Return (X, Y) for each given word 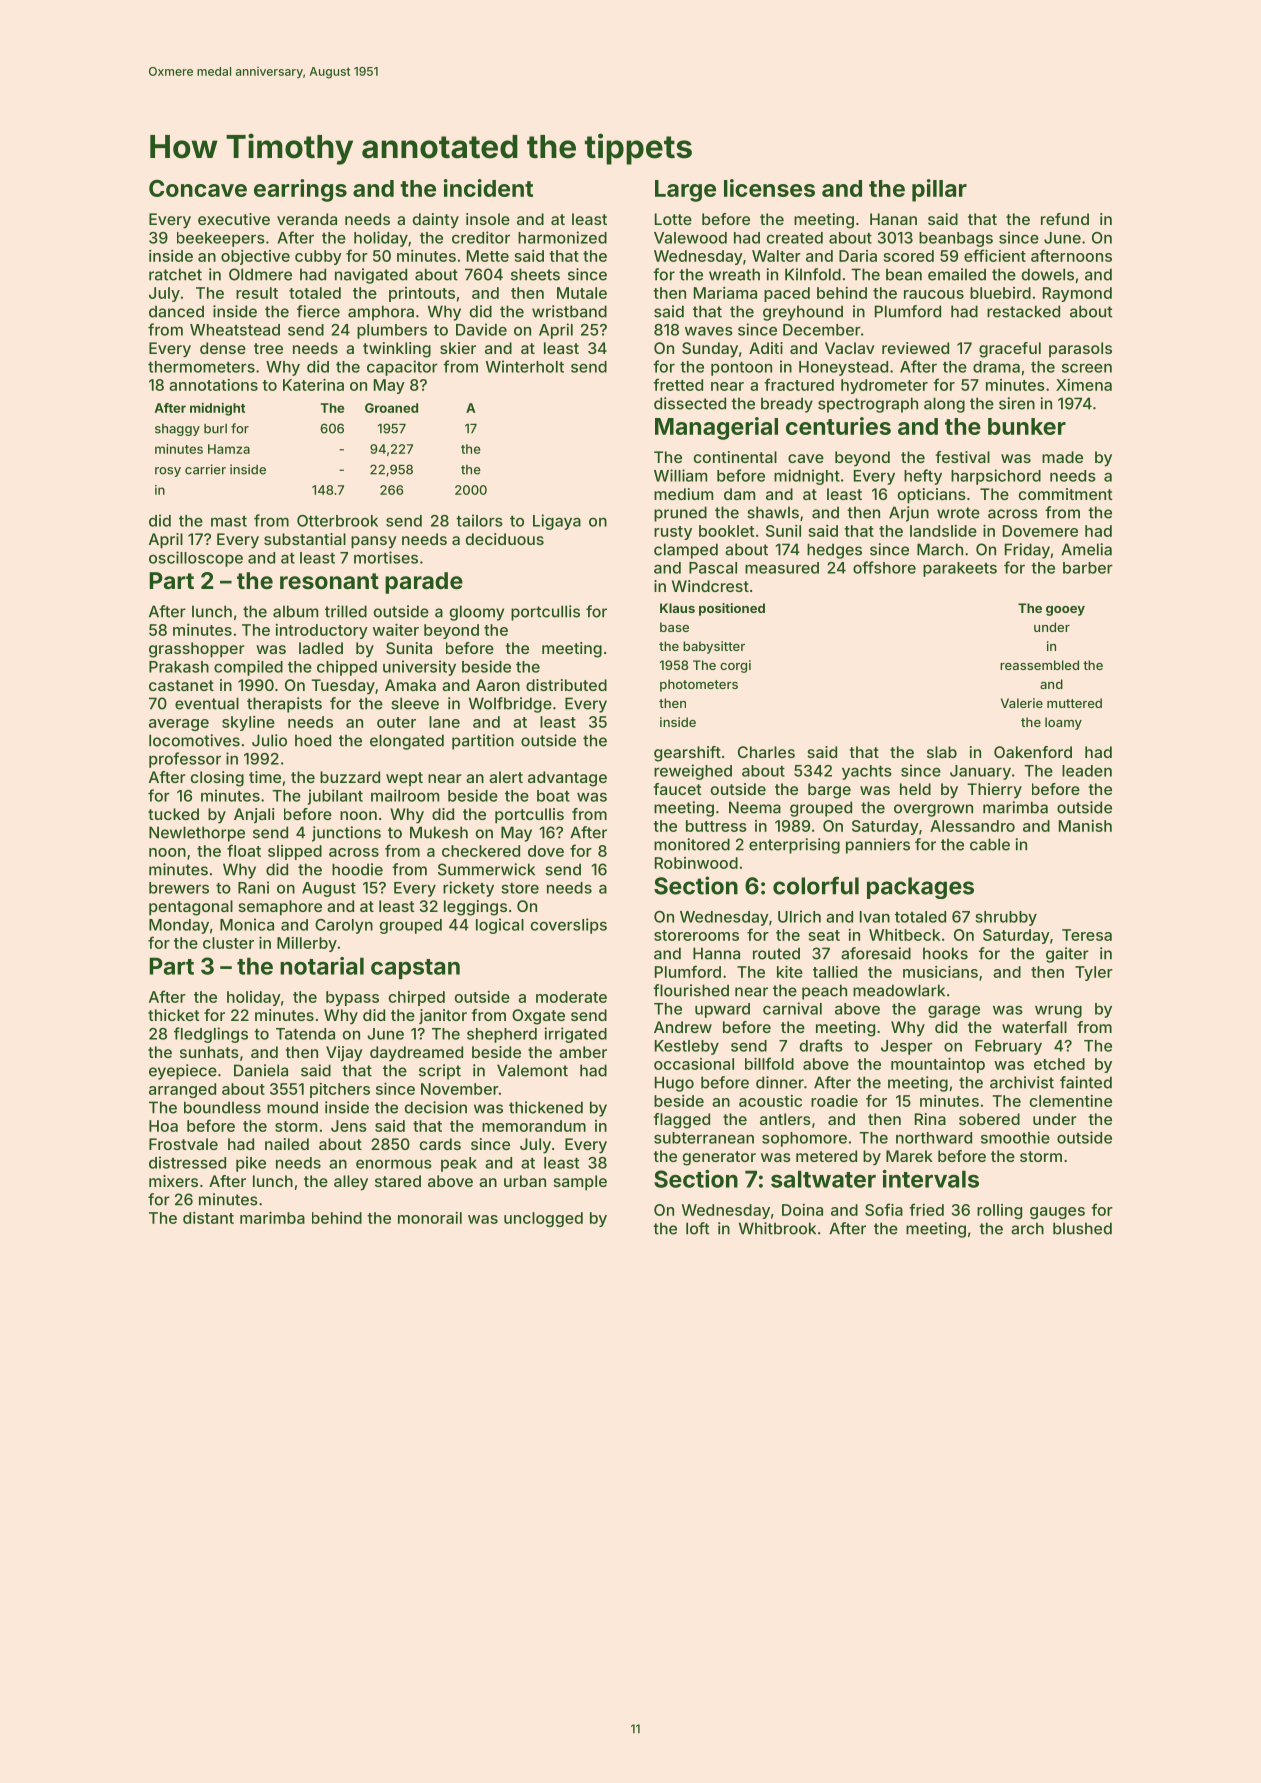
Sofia (884, 1209)
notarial (322, 966)
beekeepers (221, 239)
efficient (995, 255)
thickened (546, 1107)
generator (719, 1158)
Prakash (179, 667)
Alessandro (972, 826)
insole (488, 219)
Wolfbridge (510, 705)
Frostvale (183, 1144)
